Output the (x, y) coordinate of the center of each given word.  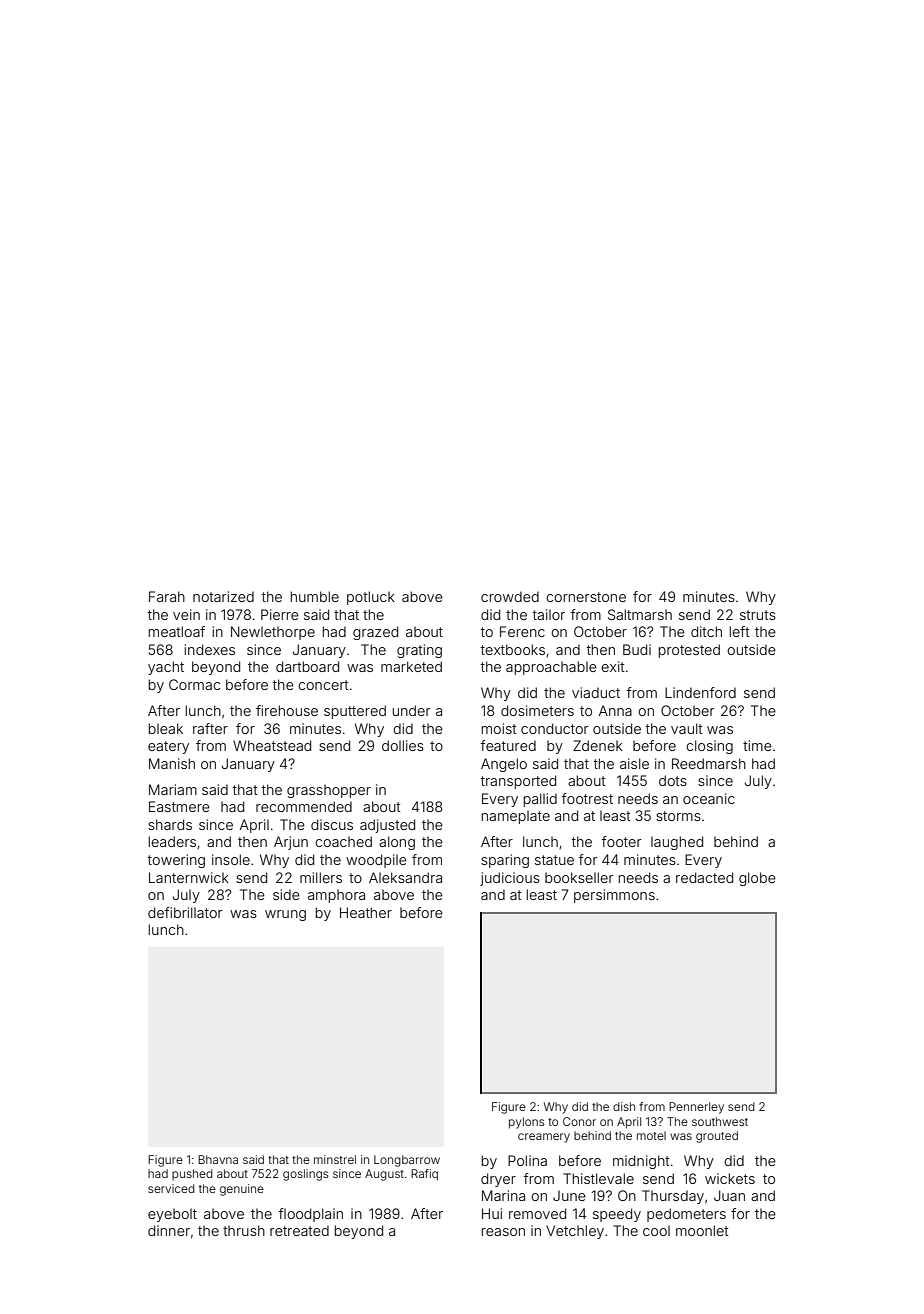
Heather (366, 912)
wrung (285, 915)
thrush (244, 1230)
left (740, 631)
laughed (677, 843)
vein (186, 614)
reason (503, 1232)
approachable (551, 668)
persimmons (614, 896)
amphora (336, 896)
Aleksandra (405, 877)
